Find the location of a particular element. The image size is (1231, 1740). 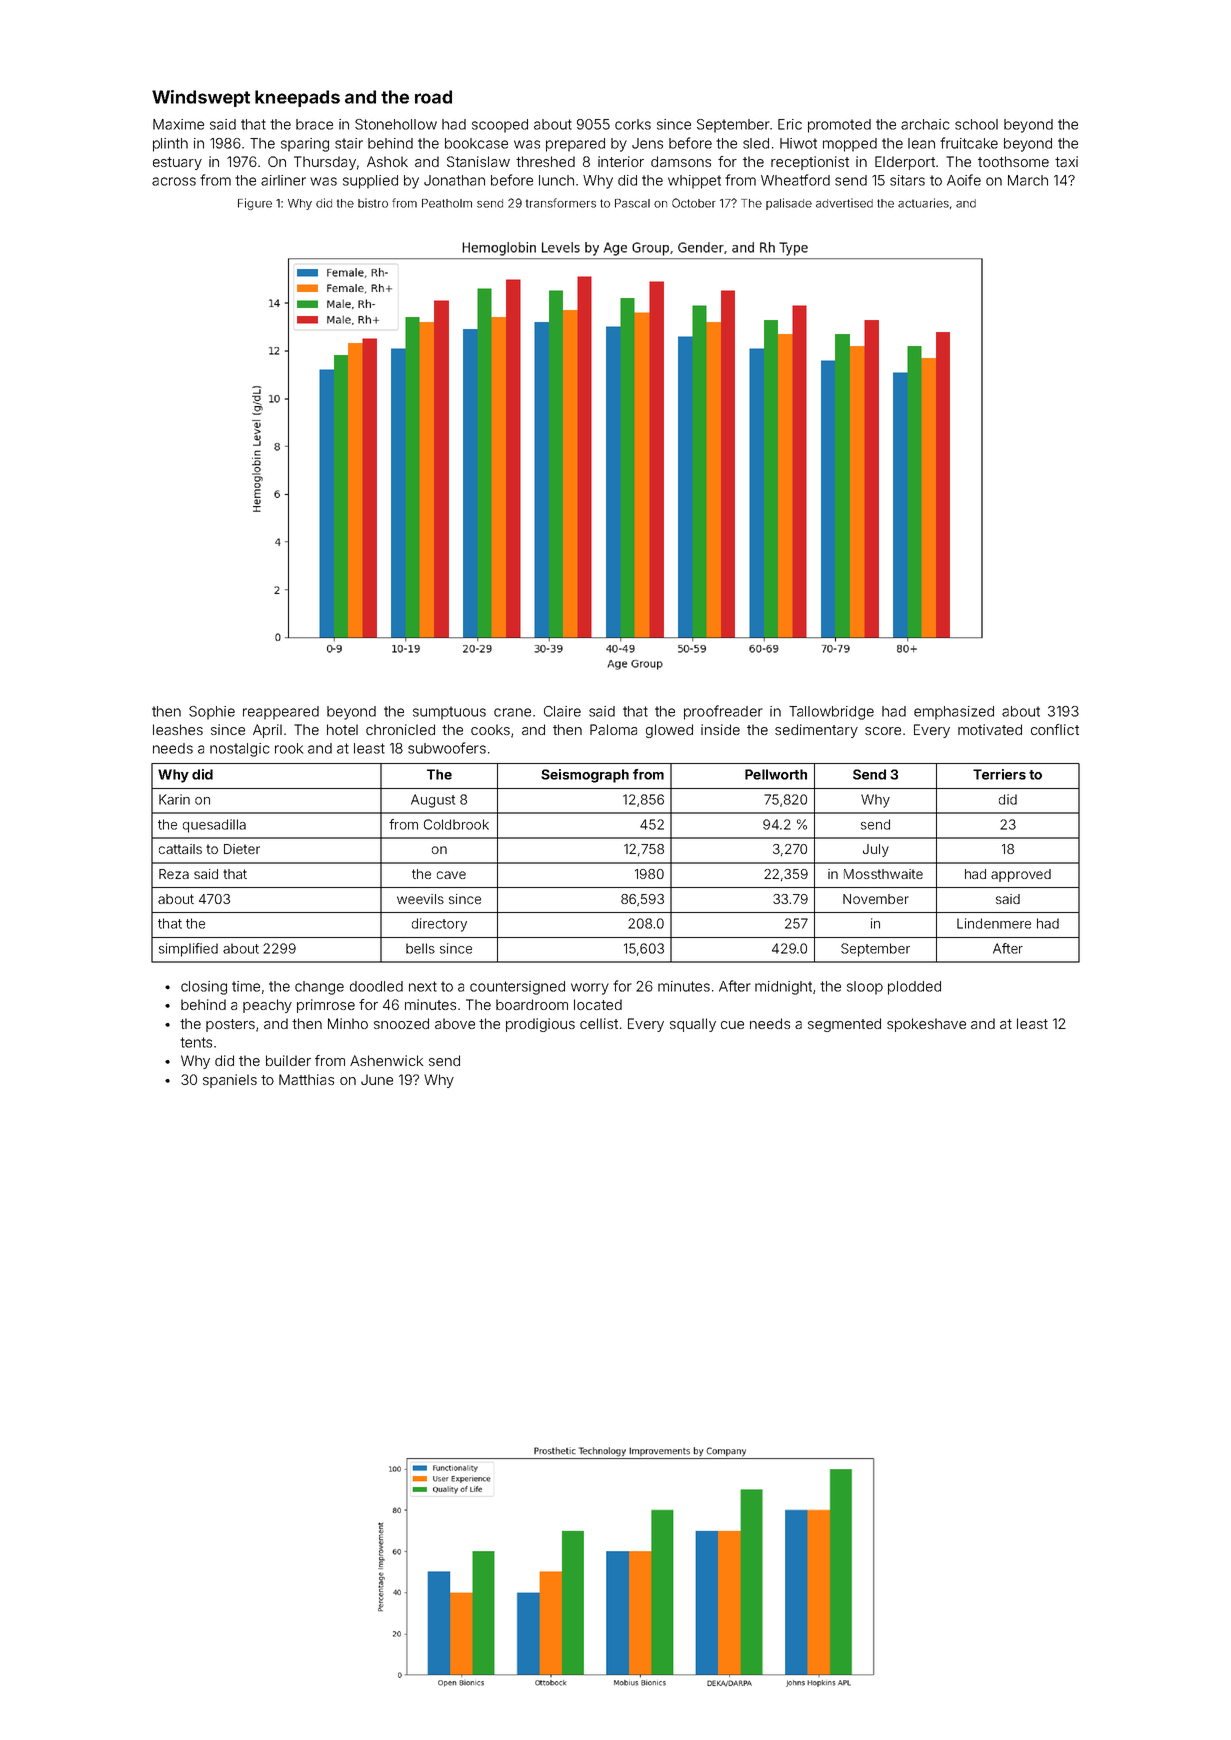

conflict is located at coordinates (1055, 729).
